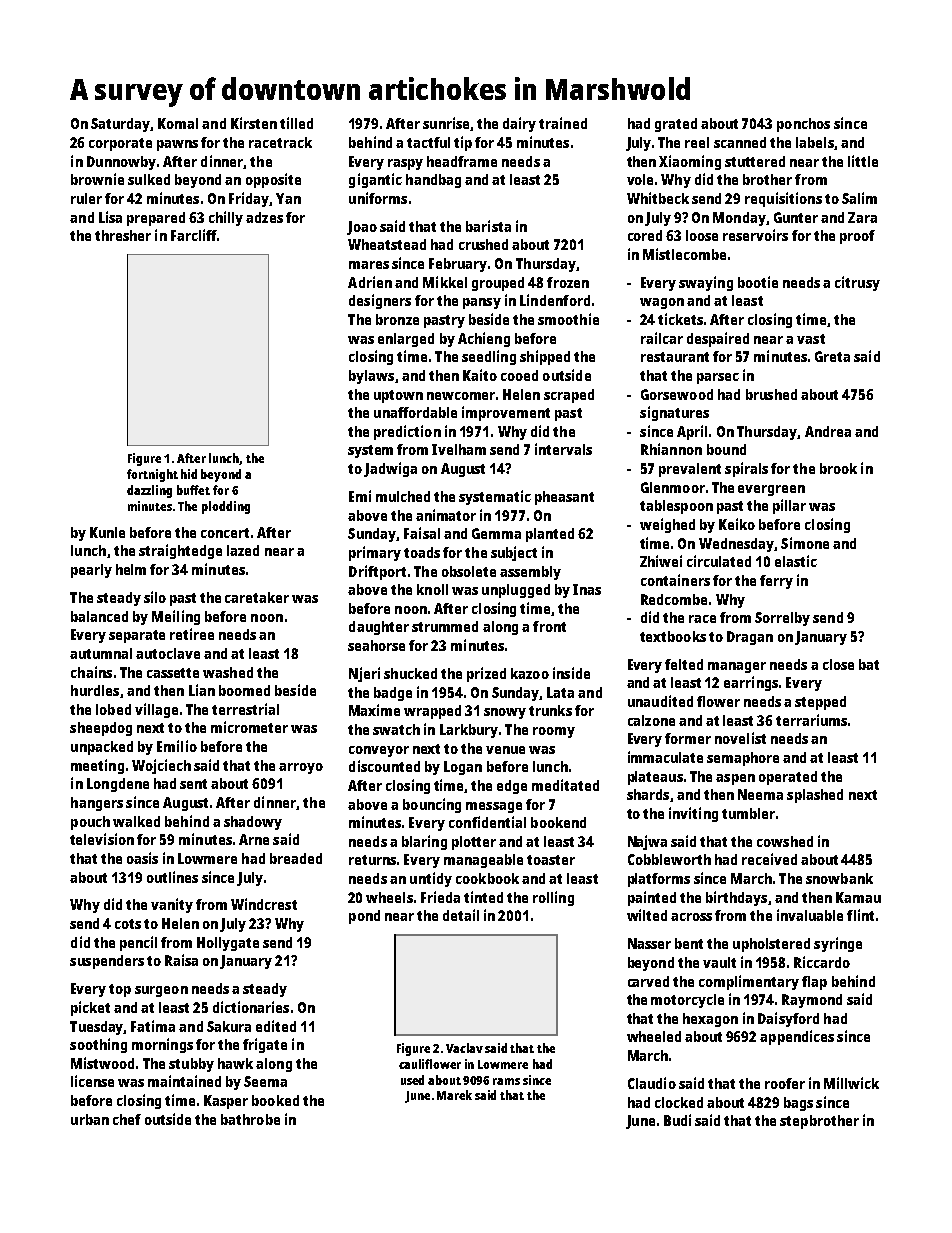 The width and height of the screenshot is (952, 1233). I want to click on pond, so click(364, 917).
